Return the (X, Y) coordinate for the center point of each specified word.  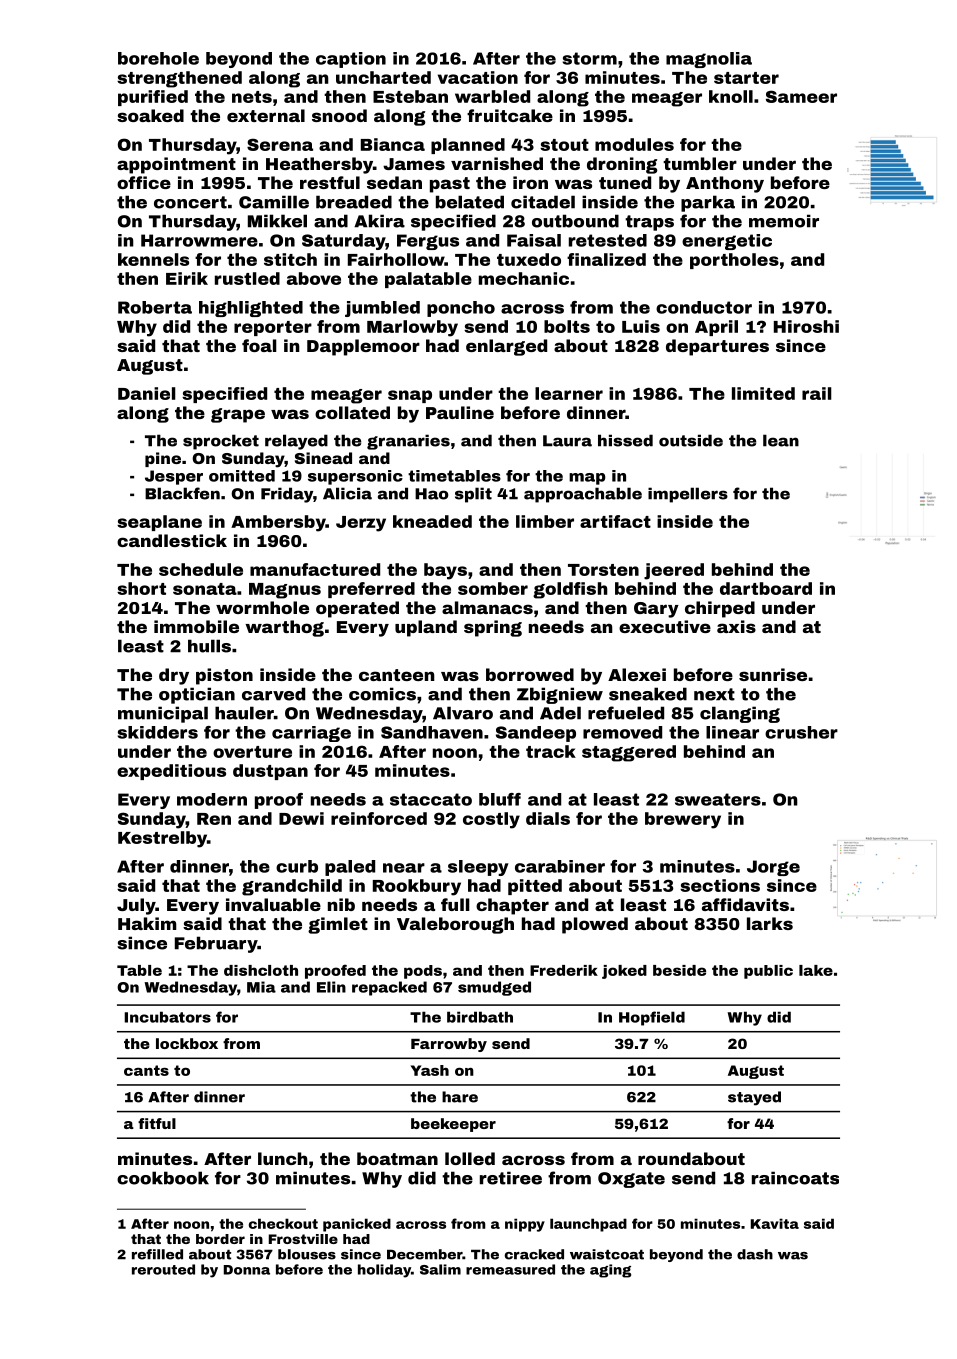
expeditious (171, 772)
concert (190, 202)
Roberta (155, 307)
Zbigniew (560, 695)
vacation (478, 77)
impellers (688, 495)
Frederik (564, 970)
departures (717, 347)
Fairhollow (396, 259)
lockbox (187, 1043)
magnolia (709, 60)
